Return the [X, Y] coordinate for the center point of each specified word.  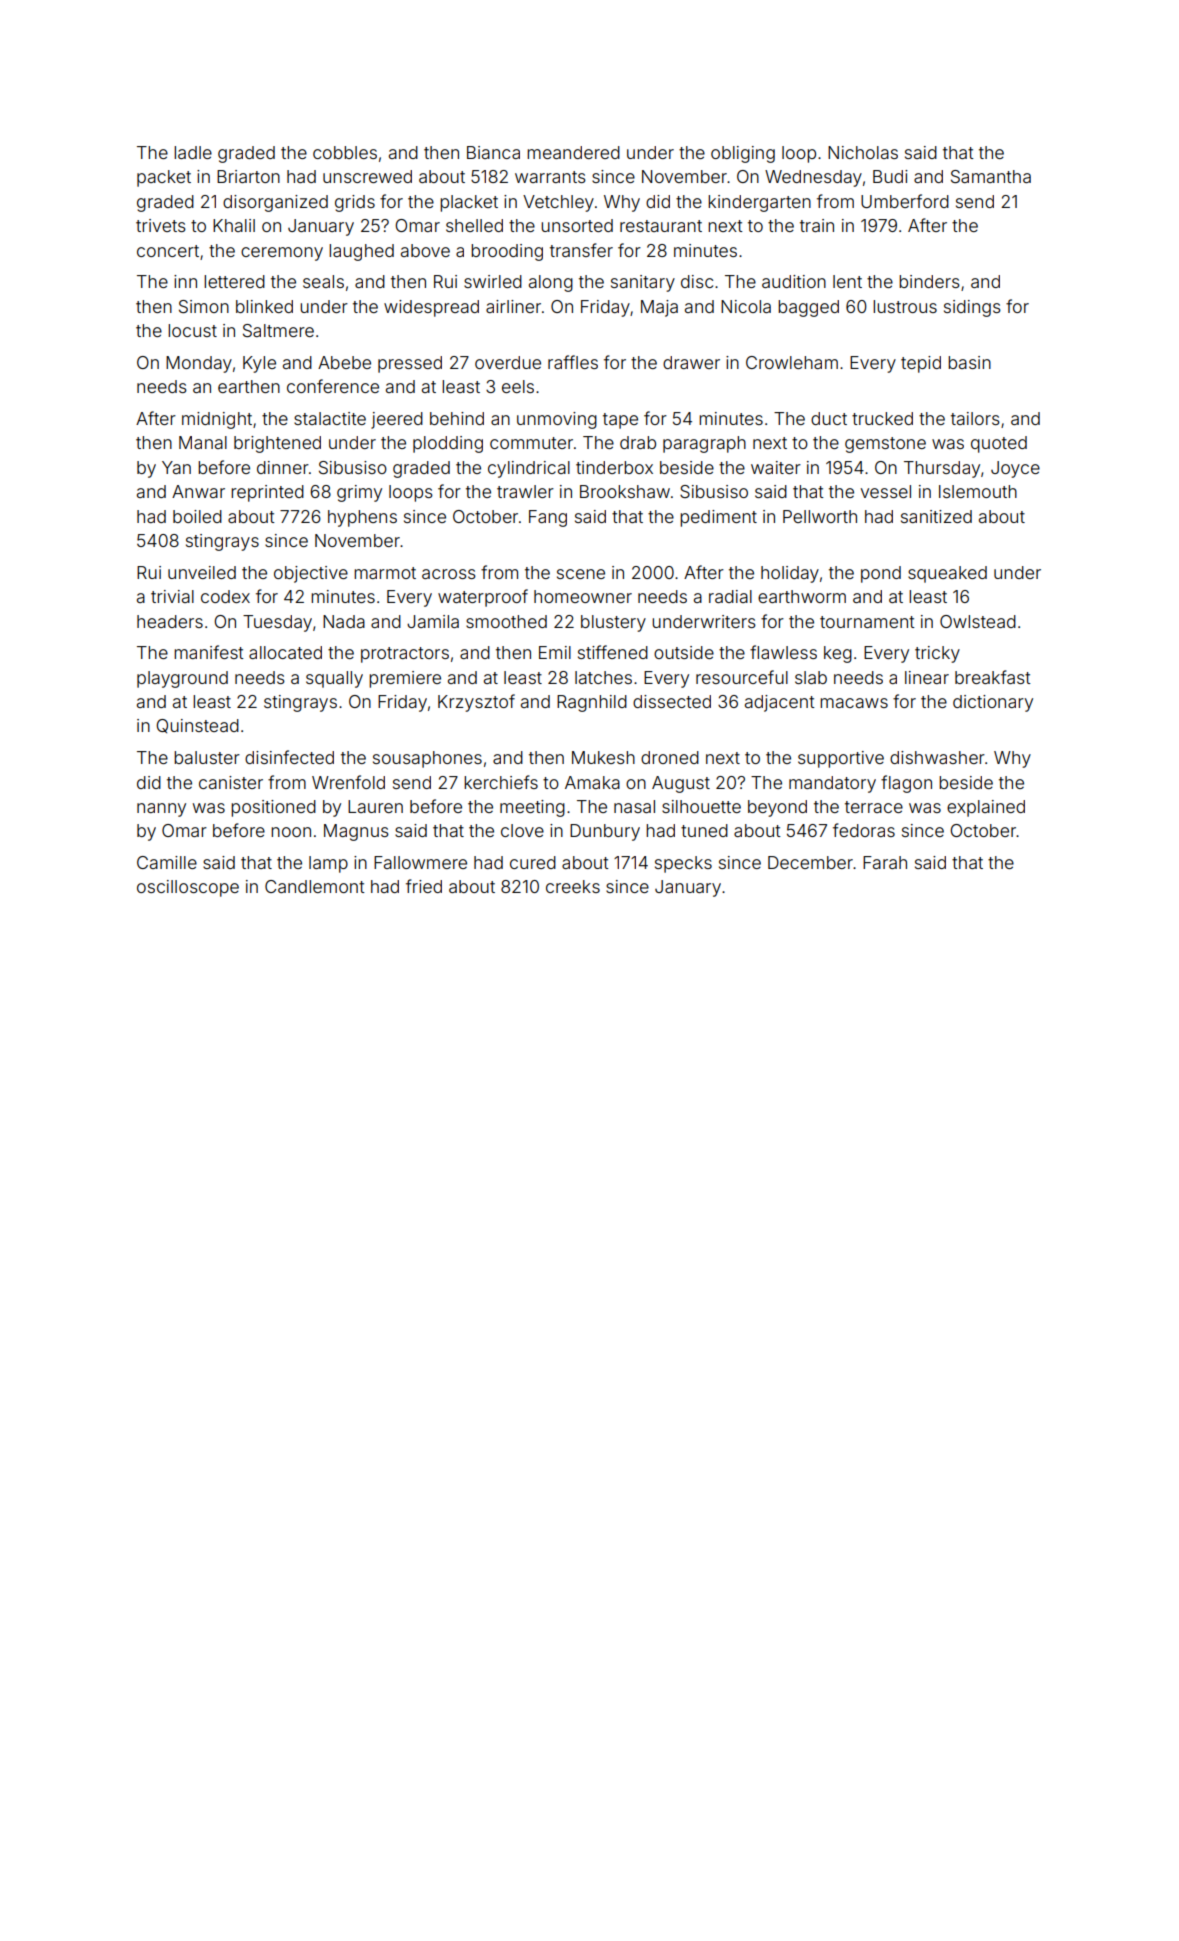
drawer [691, 362]
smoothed [506, 621]
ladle [193, 152]
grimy [359, 493]
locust [192, 330]
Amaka [592, 782]
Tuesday [277, 623]
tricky [937, 654]
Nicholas [863, 152]
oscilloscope [188, 888]
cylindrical [529, 469]
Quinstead [197, 726]
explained [986, 808]
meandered [573, 152]
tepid [921, 364]
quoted [999, 444]
